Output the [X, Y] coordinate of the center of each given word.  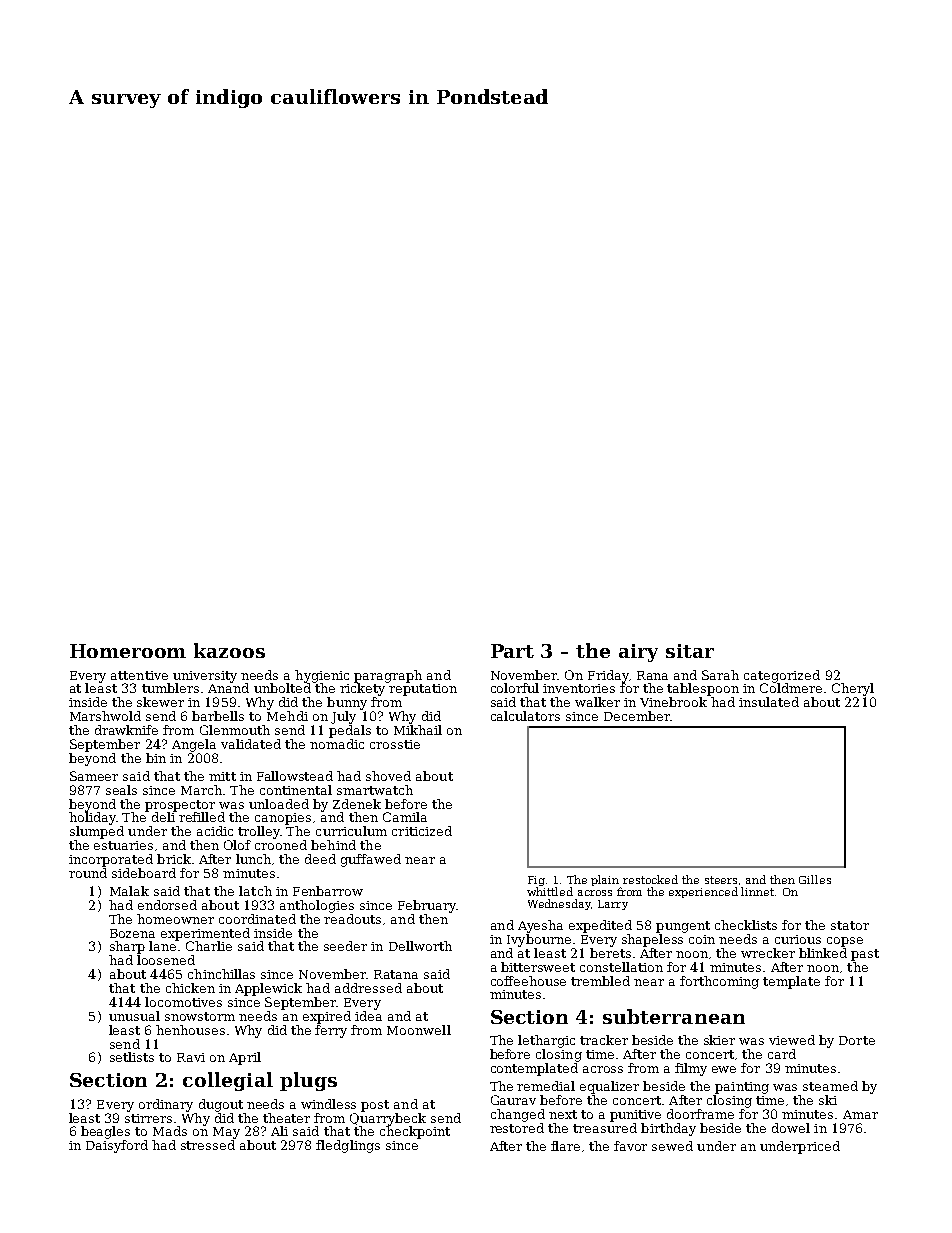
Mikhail [418, 730]
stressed [208, 1145]
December [637, 716]
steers [721, 880]
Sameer [94, 776]
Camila [405, 817]
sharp [127, 947]
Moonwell [419, 1030]
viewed [792, 1040]
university [205, 677]
